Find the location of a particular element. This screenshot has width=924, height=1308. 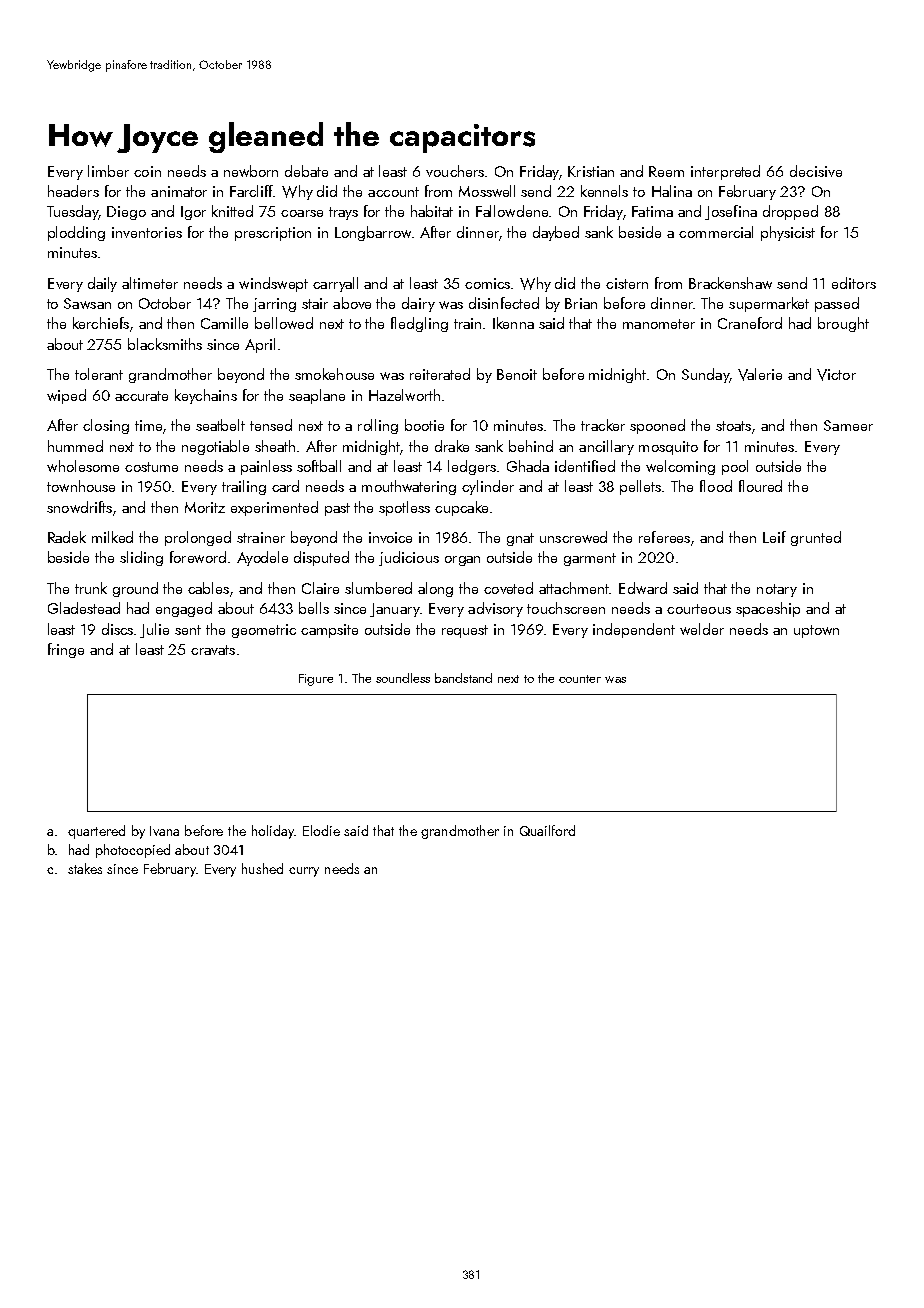

quartered is located at coordinates (96, 832).
